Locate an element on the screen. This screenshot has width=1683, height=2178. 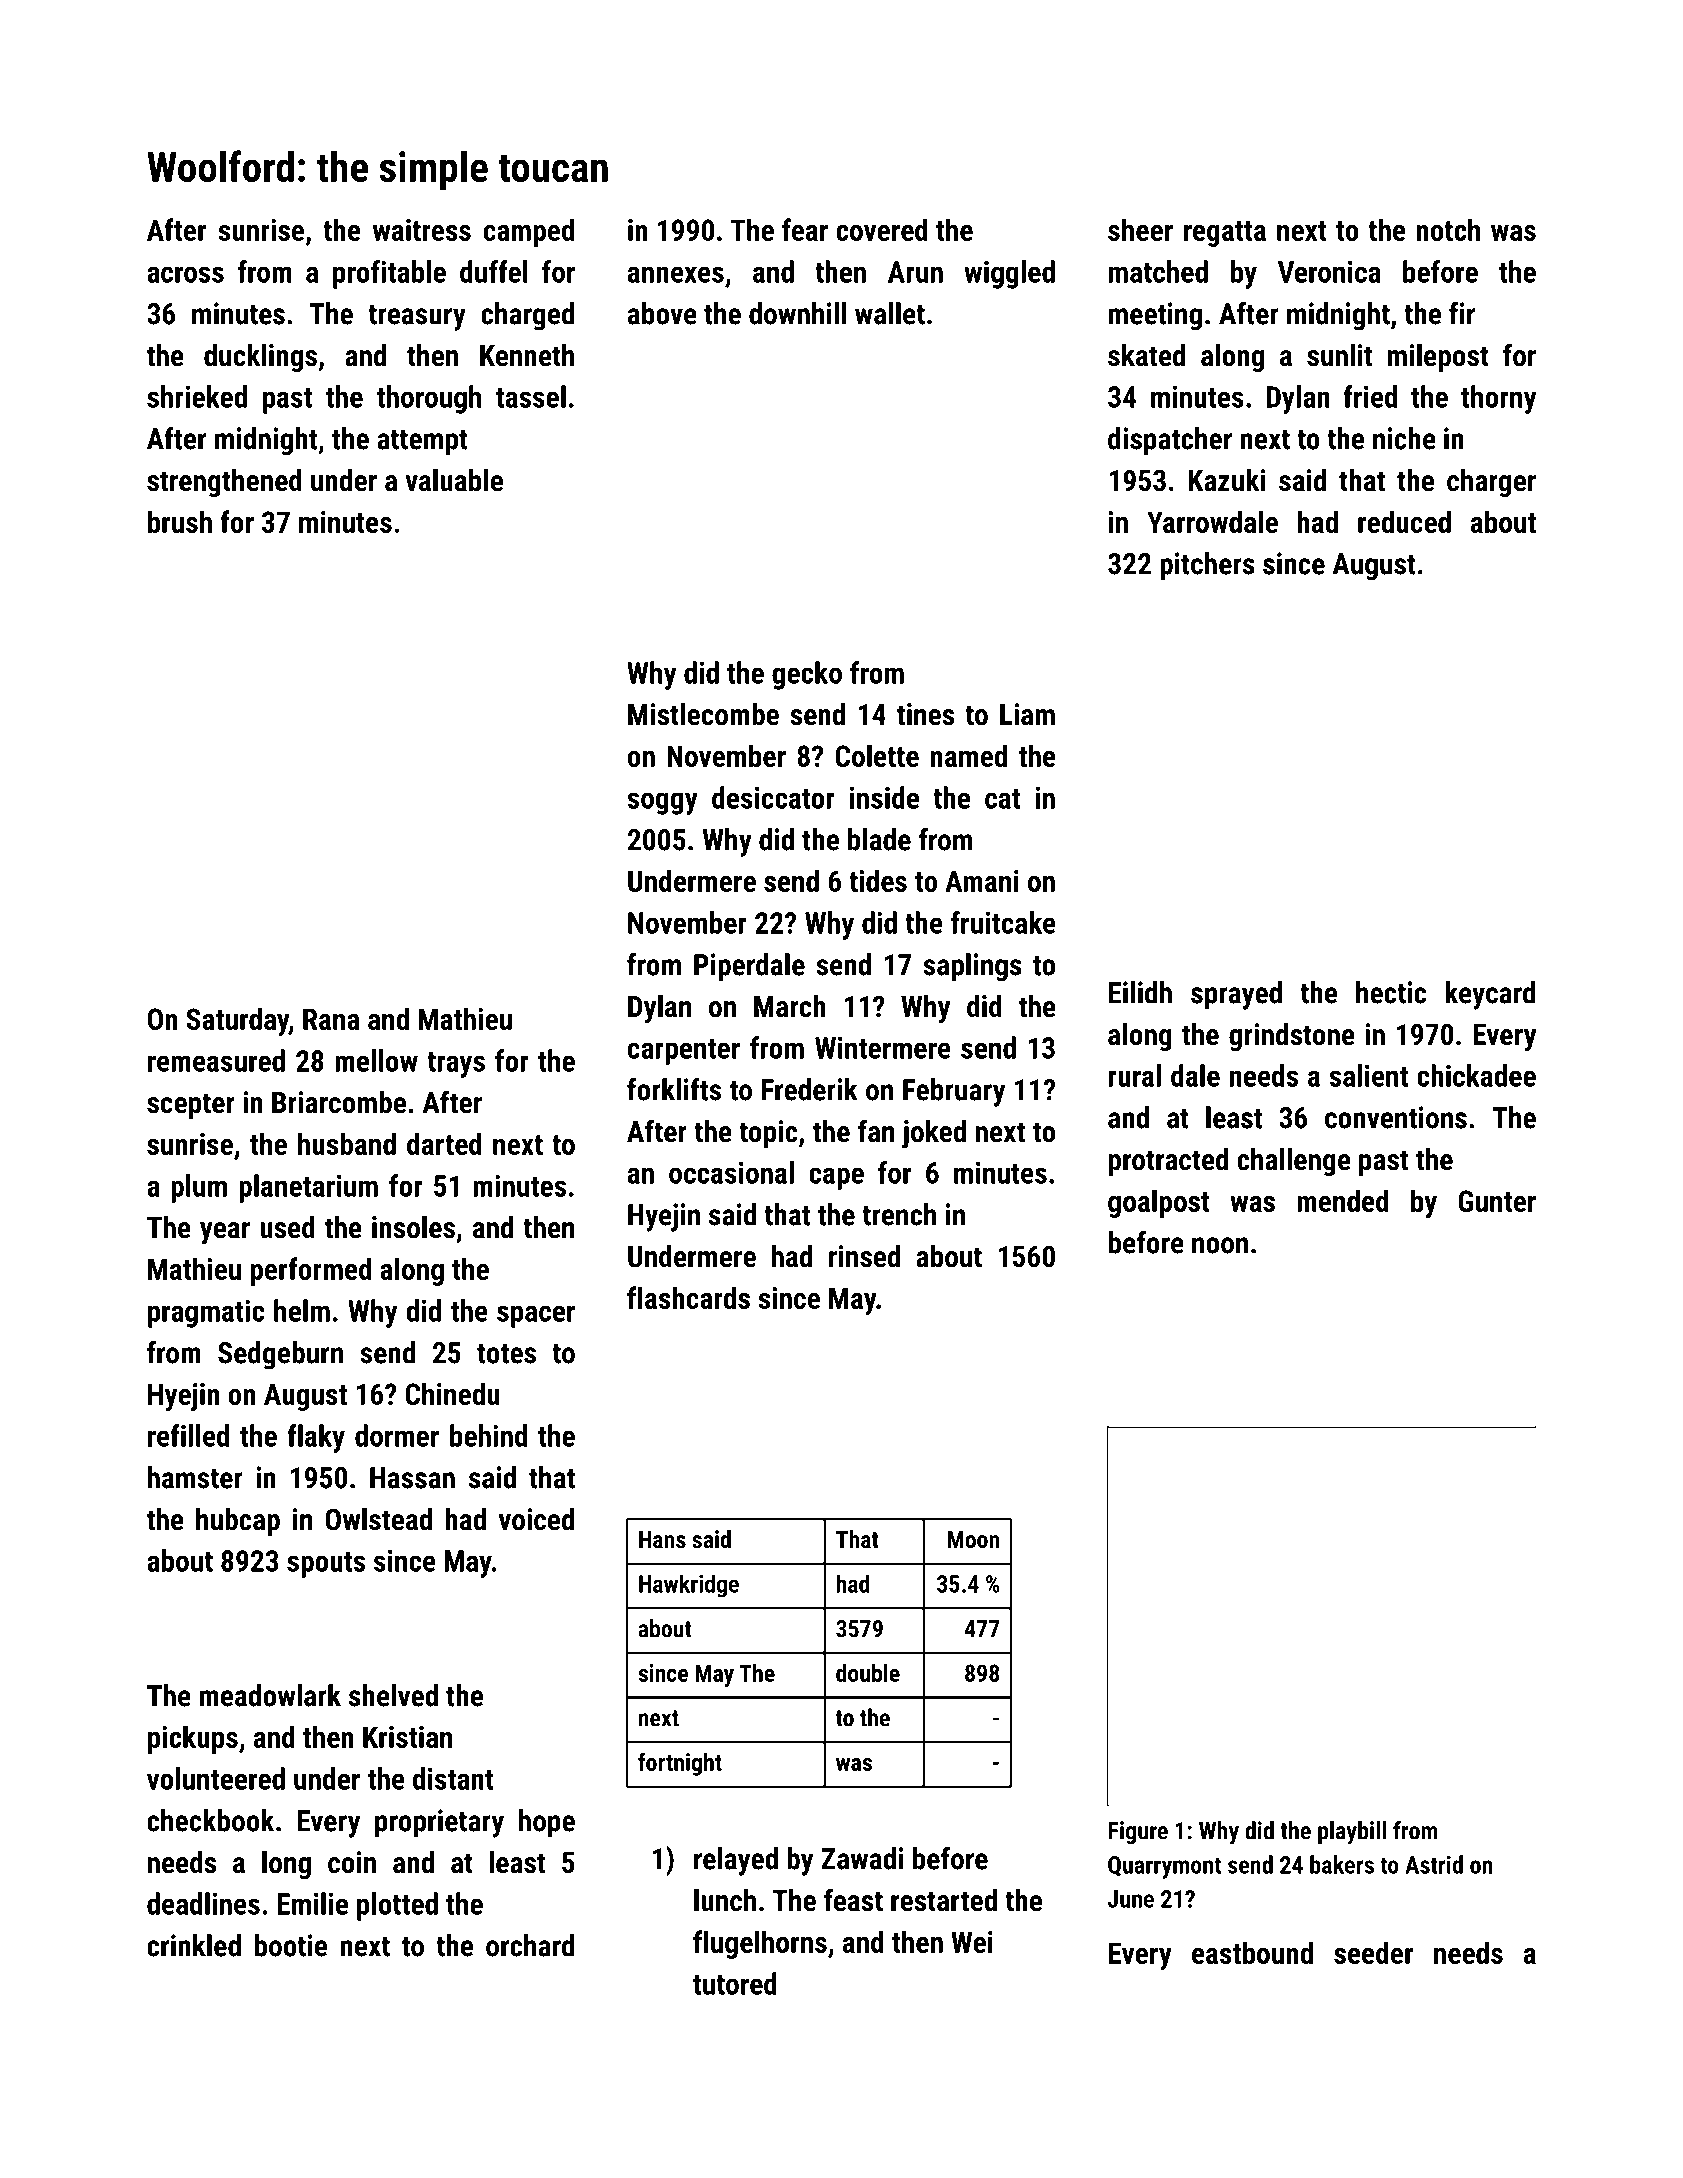
reduced is located at coordinates (1404, 521).
